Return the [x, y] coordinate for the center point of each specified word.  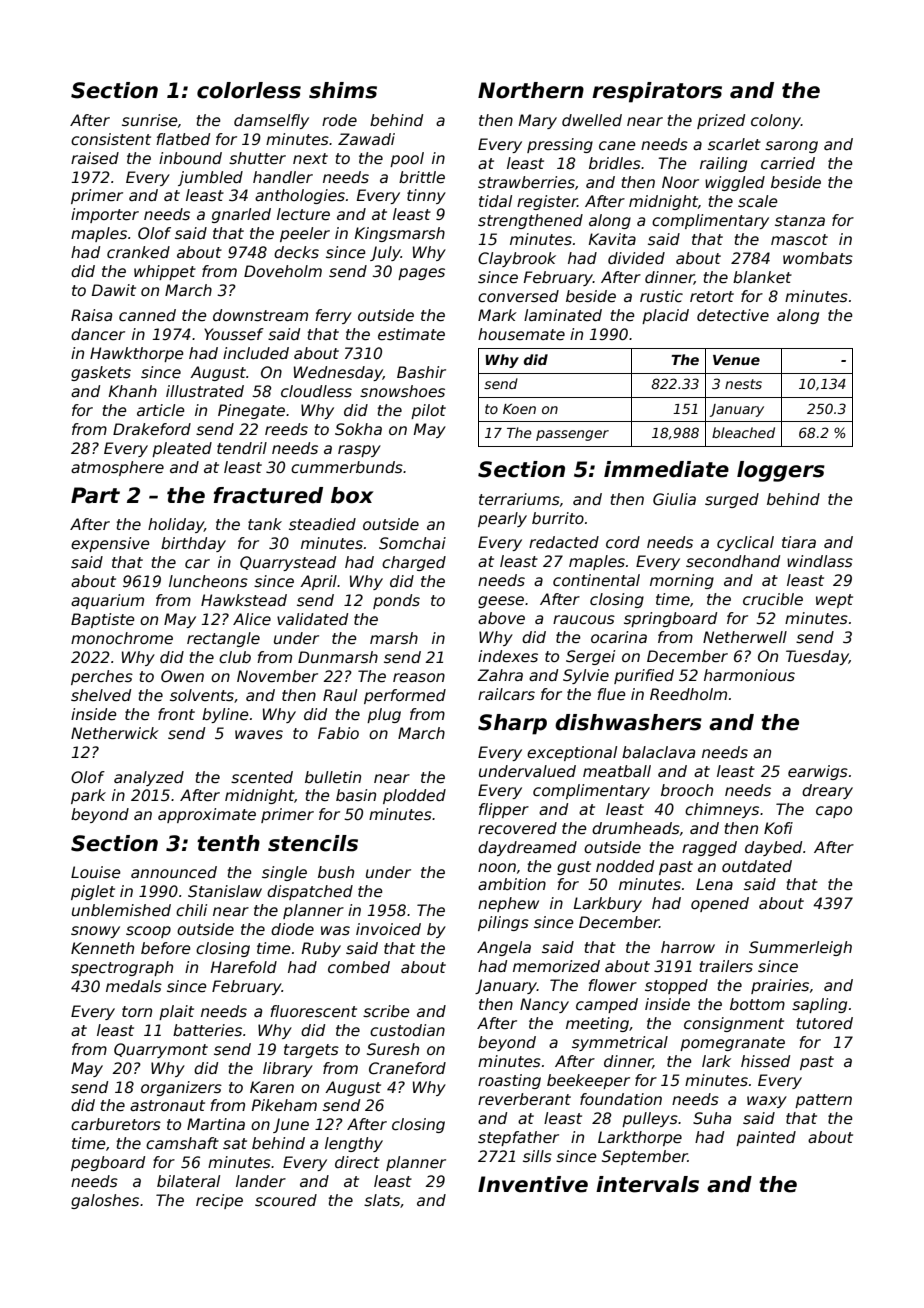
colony [776, 121]
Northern [531, 90]
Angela [504, 948]
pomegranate [732, 1044]
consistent [111, 139]
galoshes [105, 1201]
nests [743, 384]
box [352, 495]
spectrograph [122, 968]
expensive [110, 544]
